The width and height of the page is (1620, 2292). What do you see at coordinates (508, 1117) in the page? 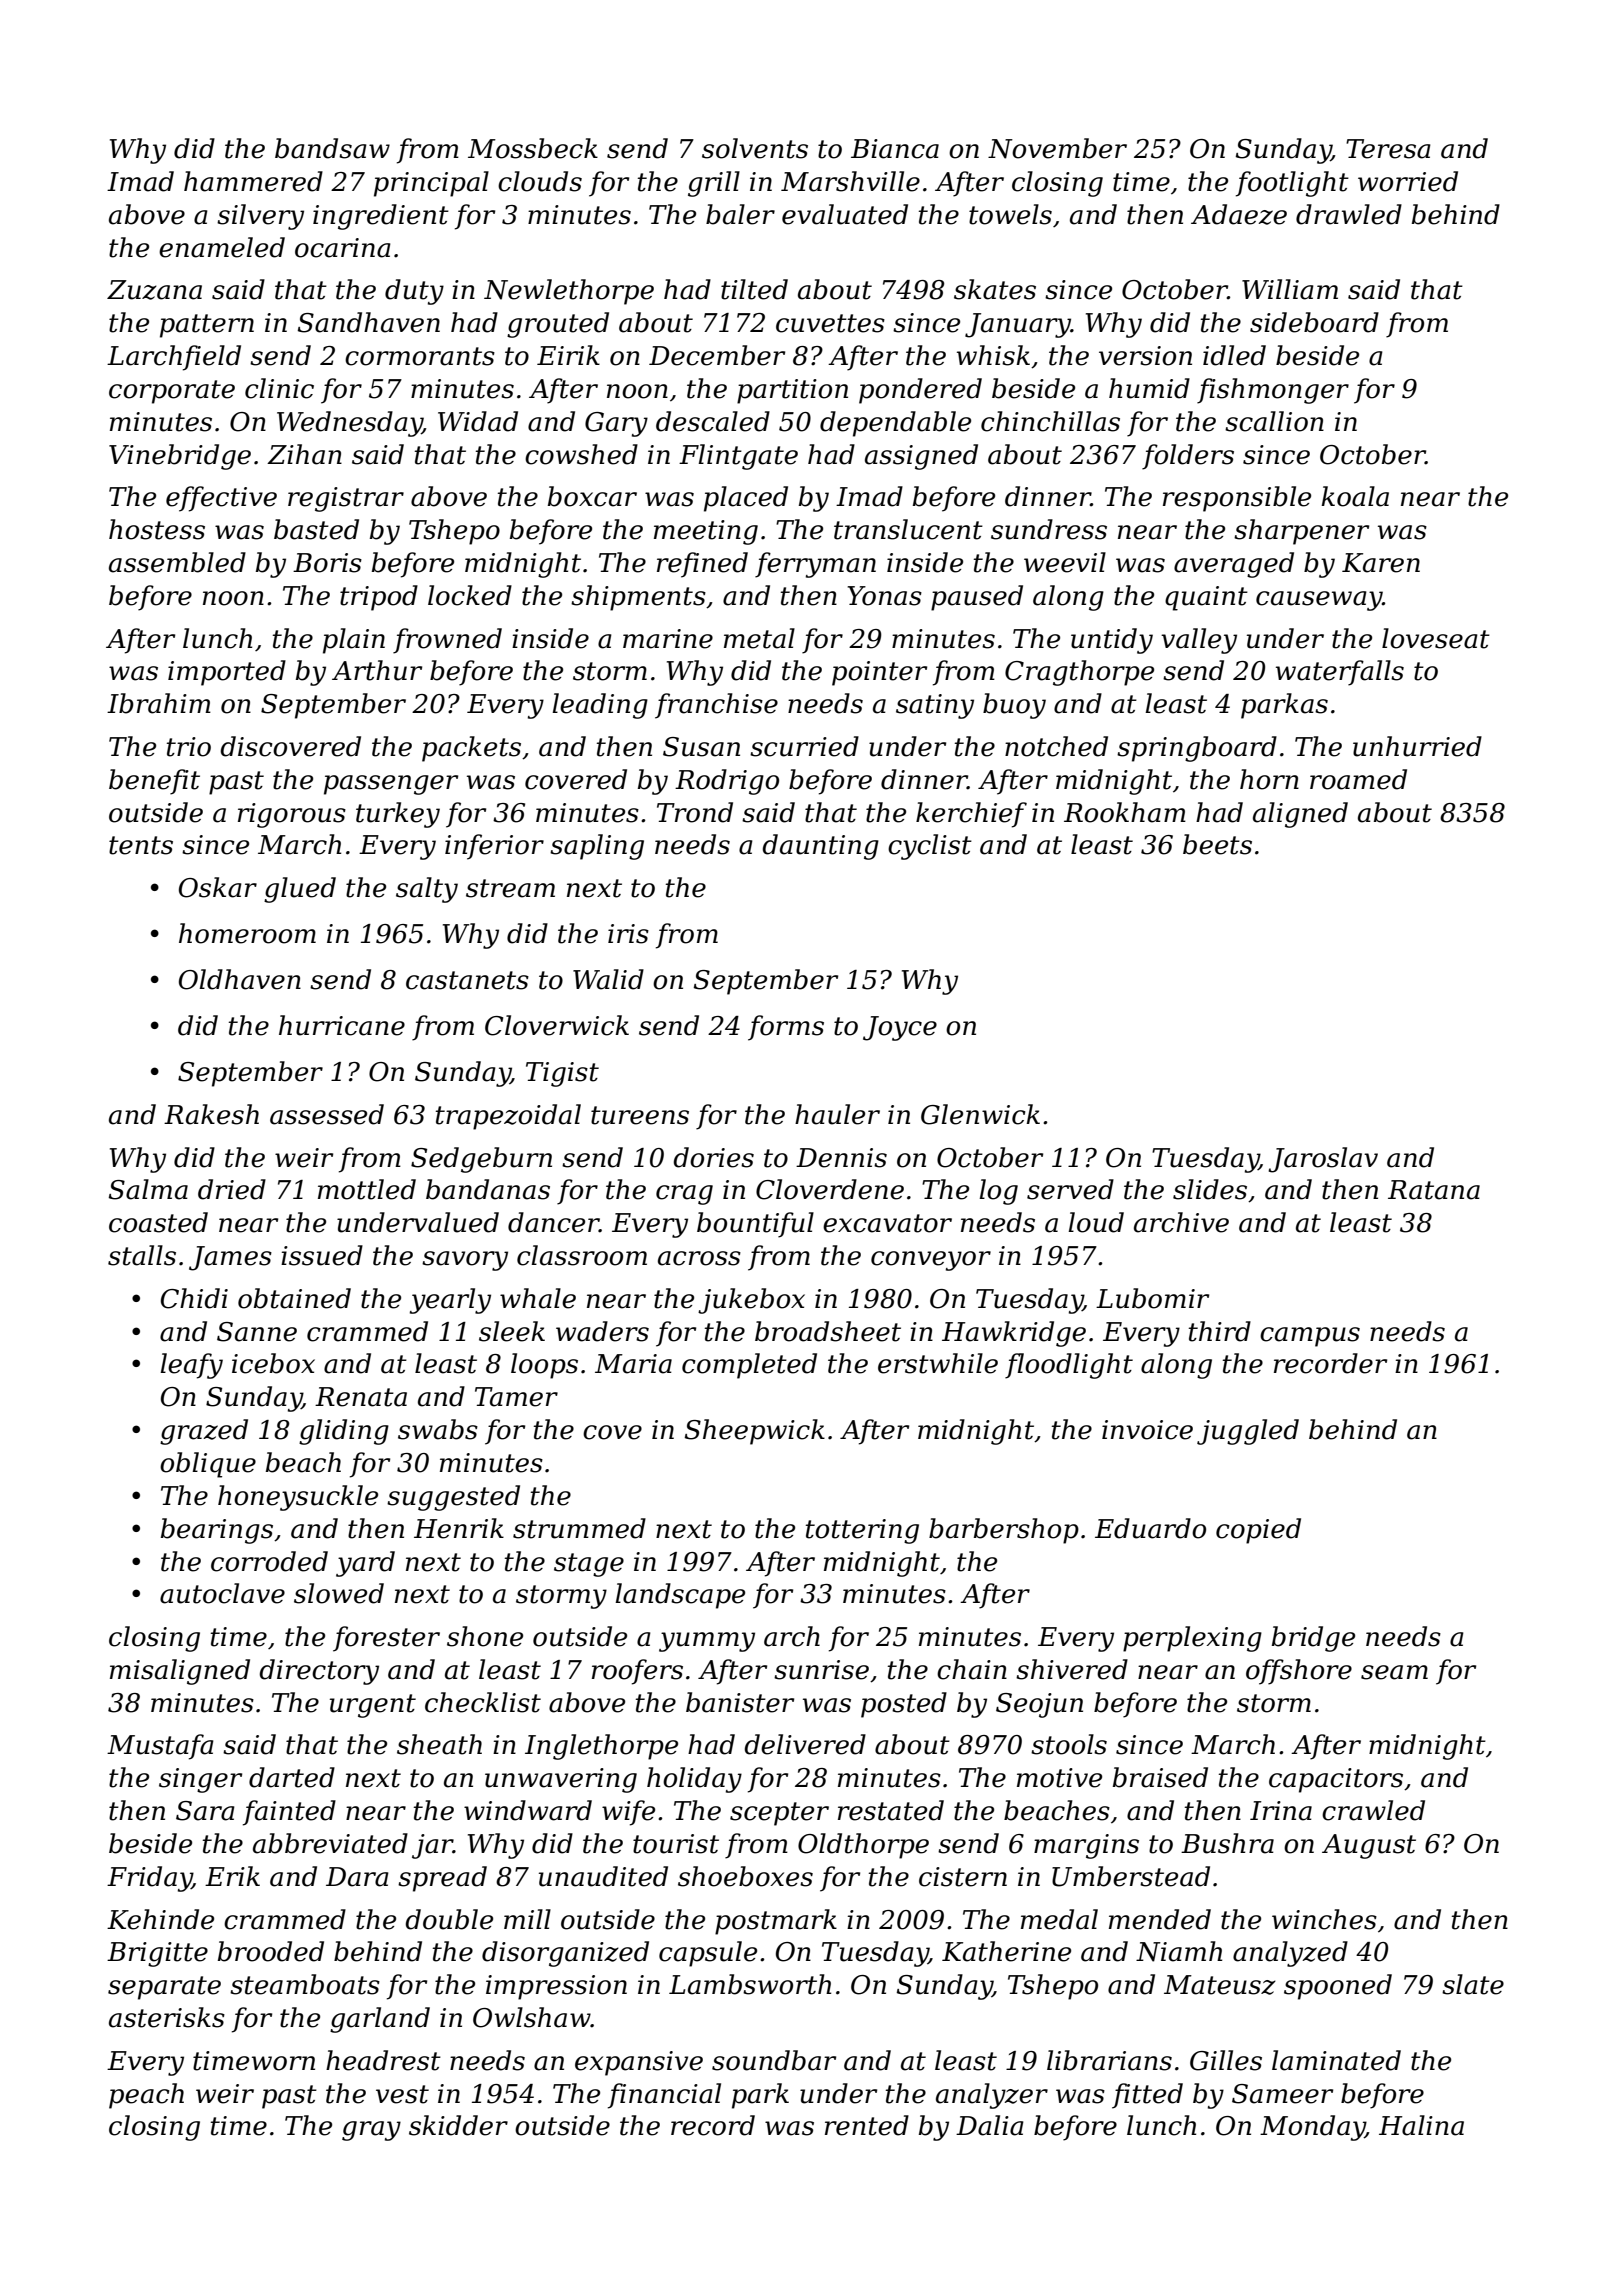
I see `trapezoidal` at bounding box center [508, 1117].
